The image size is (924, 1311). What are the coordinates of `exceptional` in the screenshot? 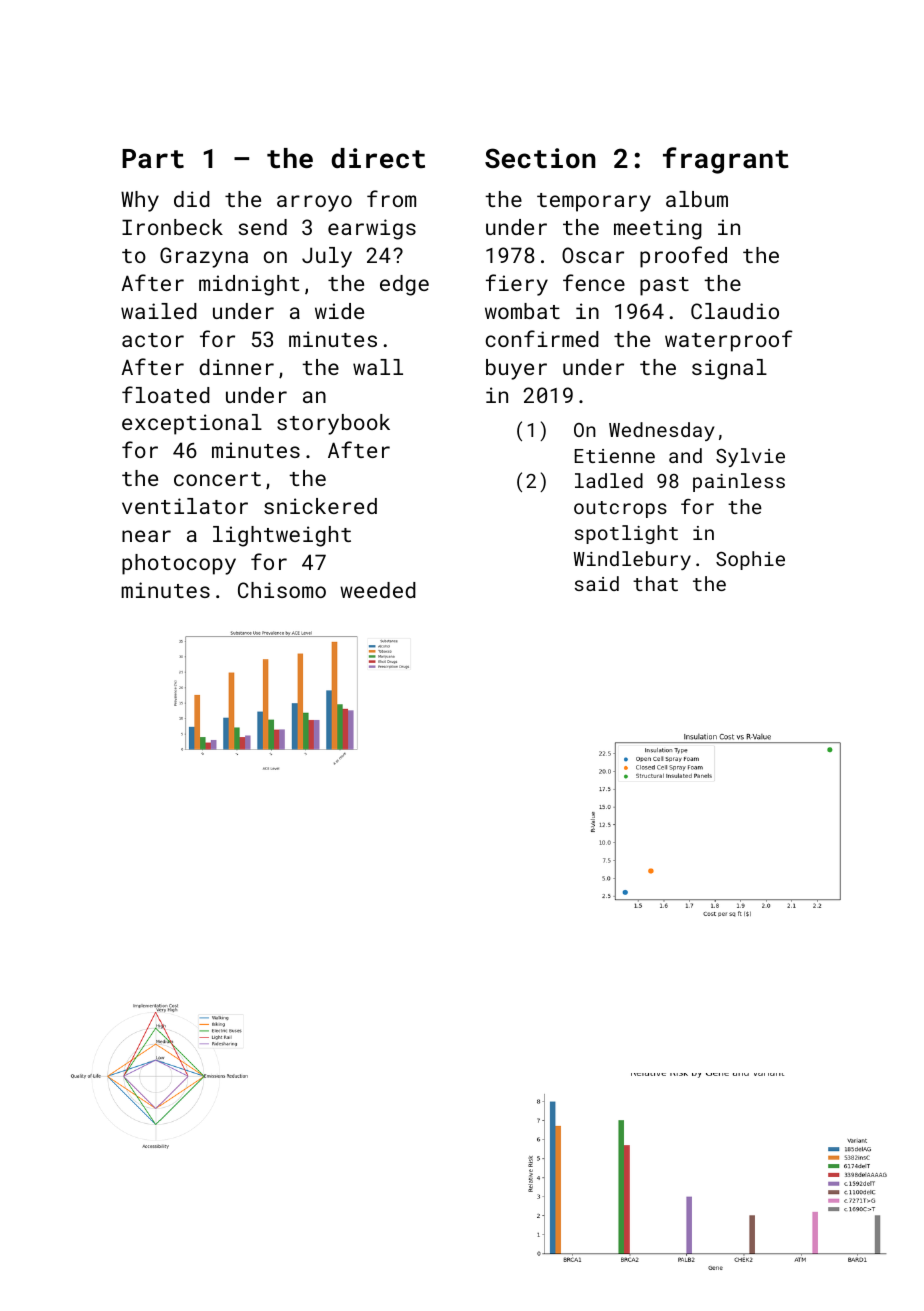 It's located at (192, 424).
